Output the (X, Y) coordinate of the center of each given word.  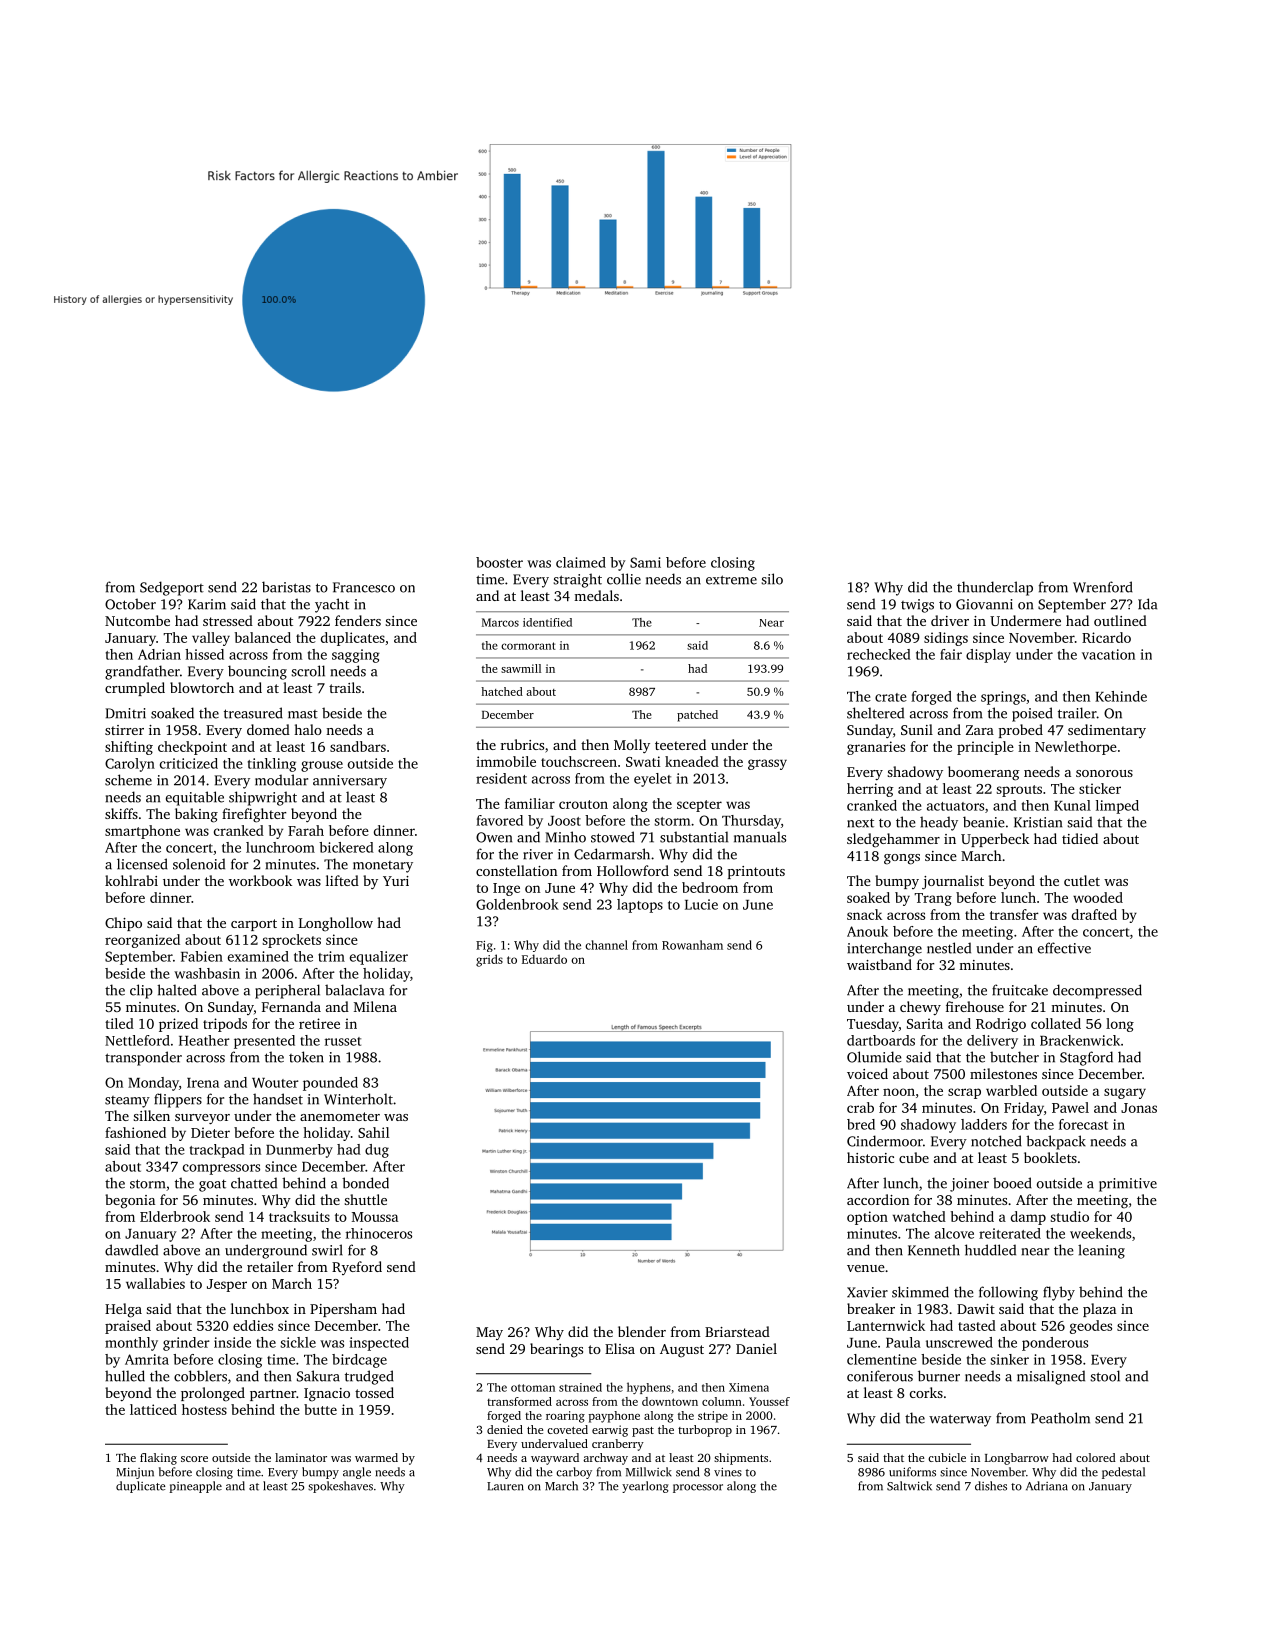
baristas (286, 587)
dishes (991, 1486)
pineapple (195, 1487)
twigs (917, 606)
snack (864, 914)
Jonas (1139, 1108)
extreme (731, 580)
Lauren (505, 1486)
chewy (920, 1008)
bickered (346, 847)
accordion (878, 1199)
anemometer (340, 1116)
